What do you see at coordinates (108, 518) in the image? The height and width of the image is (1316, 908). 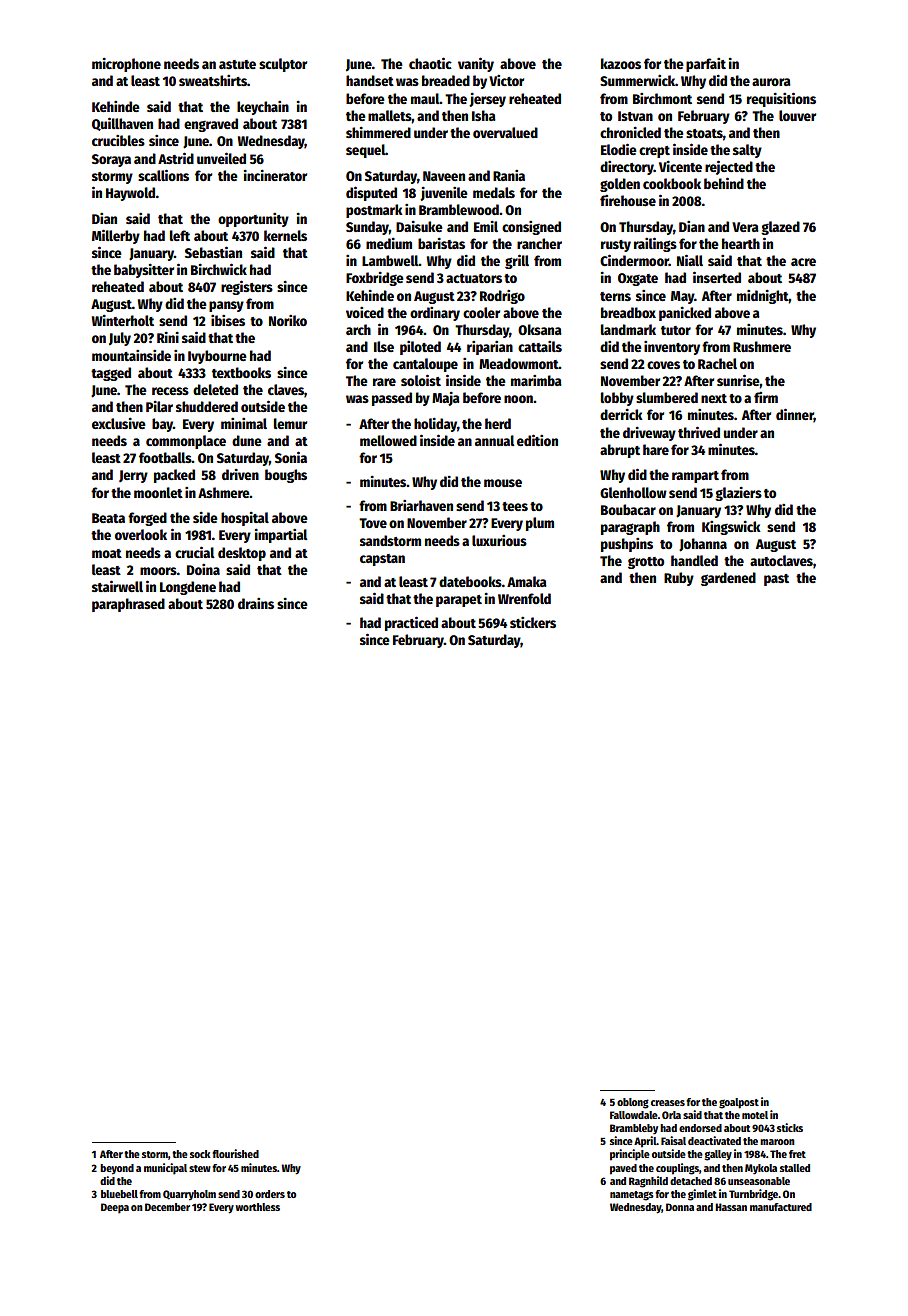 I see `Beata` at bounding box center [108, 518].
